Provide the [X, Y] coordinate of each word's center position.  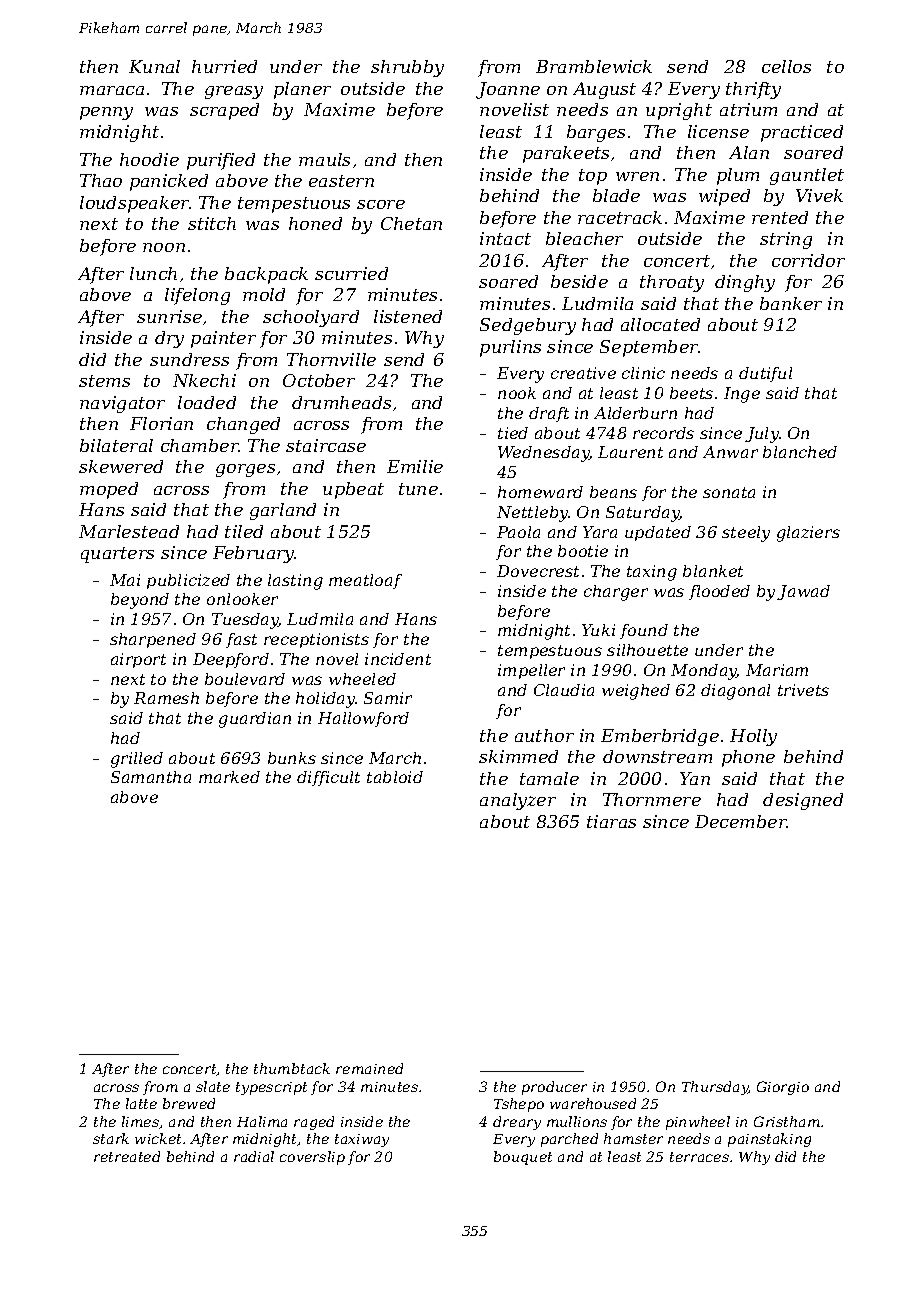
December [741, 821]
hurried [224, 66]
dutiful [765, 374]
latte [141, 1103]
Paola [518, 532]
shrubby [407, 68]
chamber [200, 445]
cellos [786, 66]
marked [229, 777]
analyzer [518, 801]
